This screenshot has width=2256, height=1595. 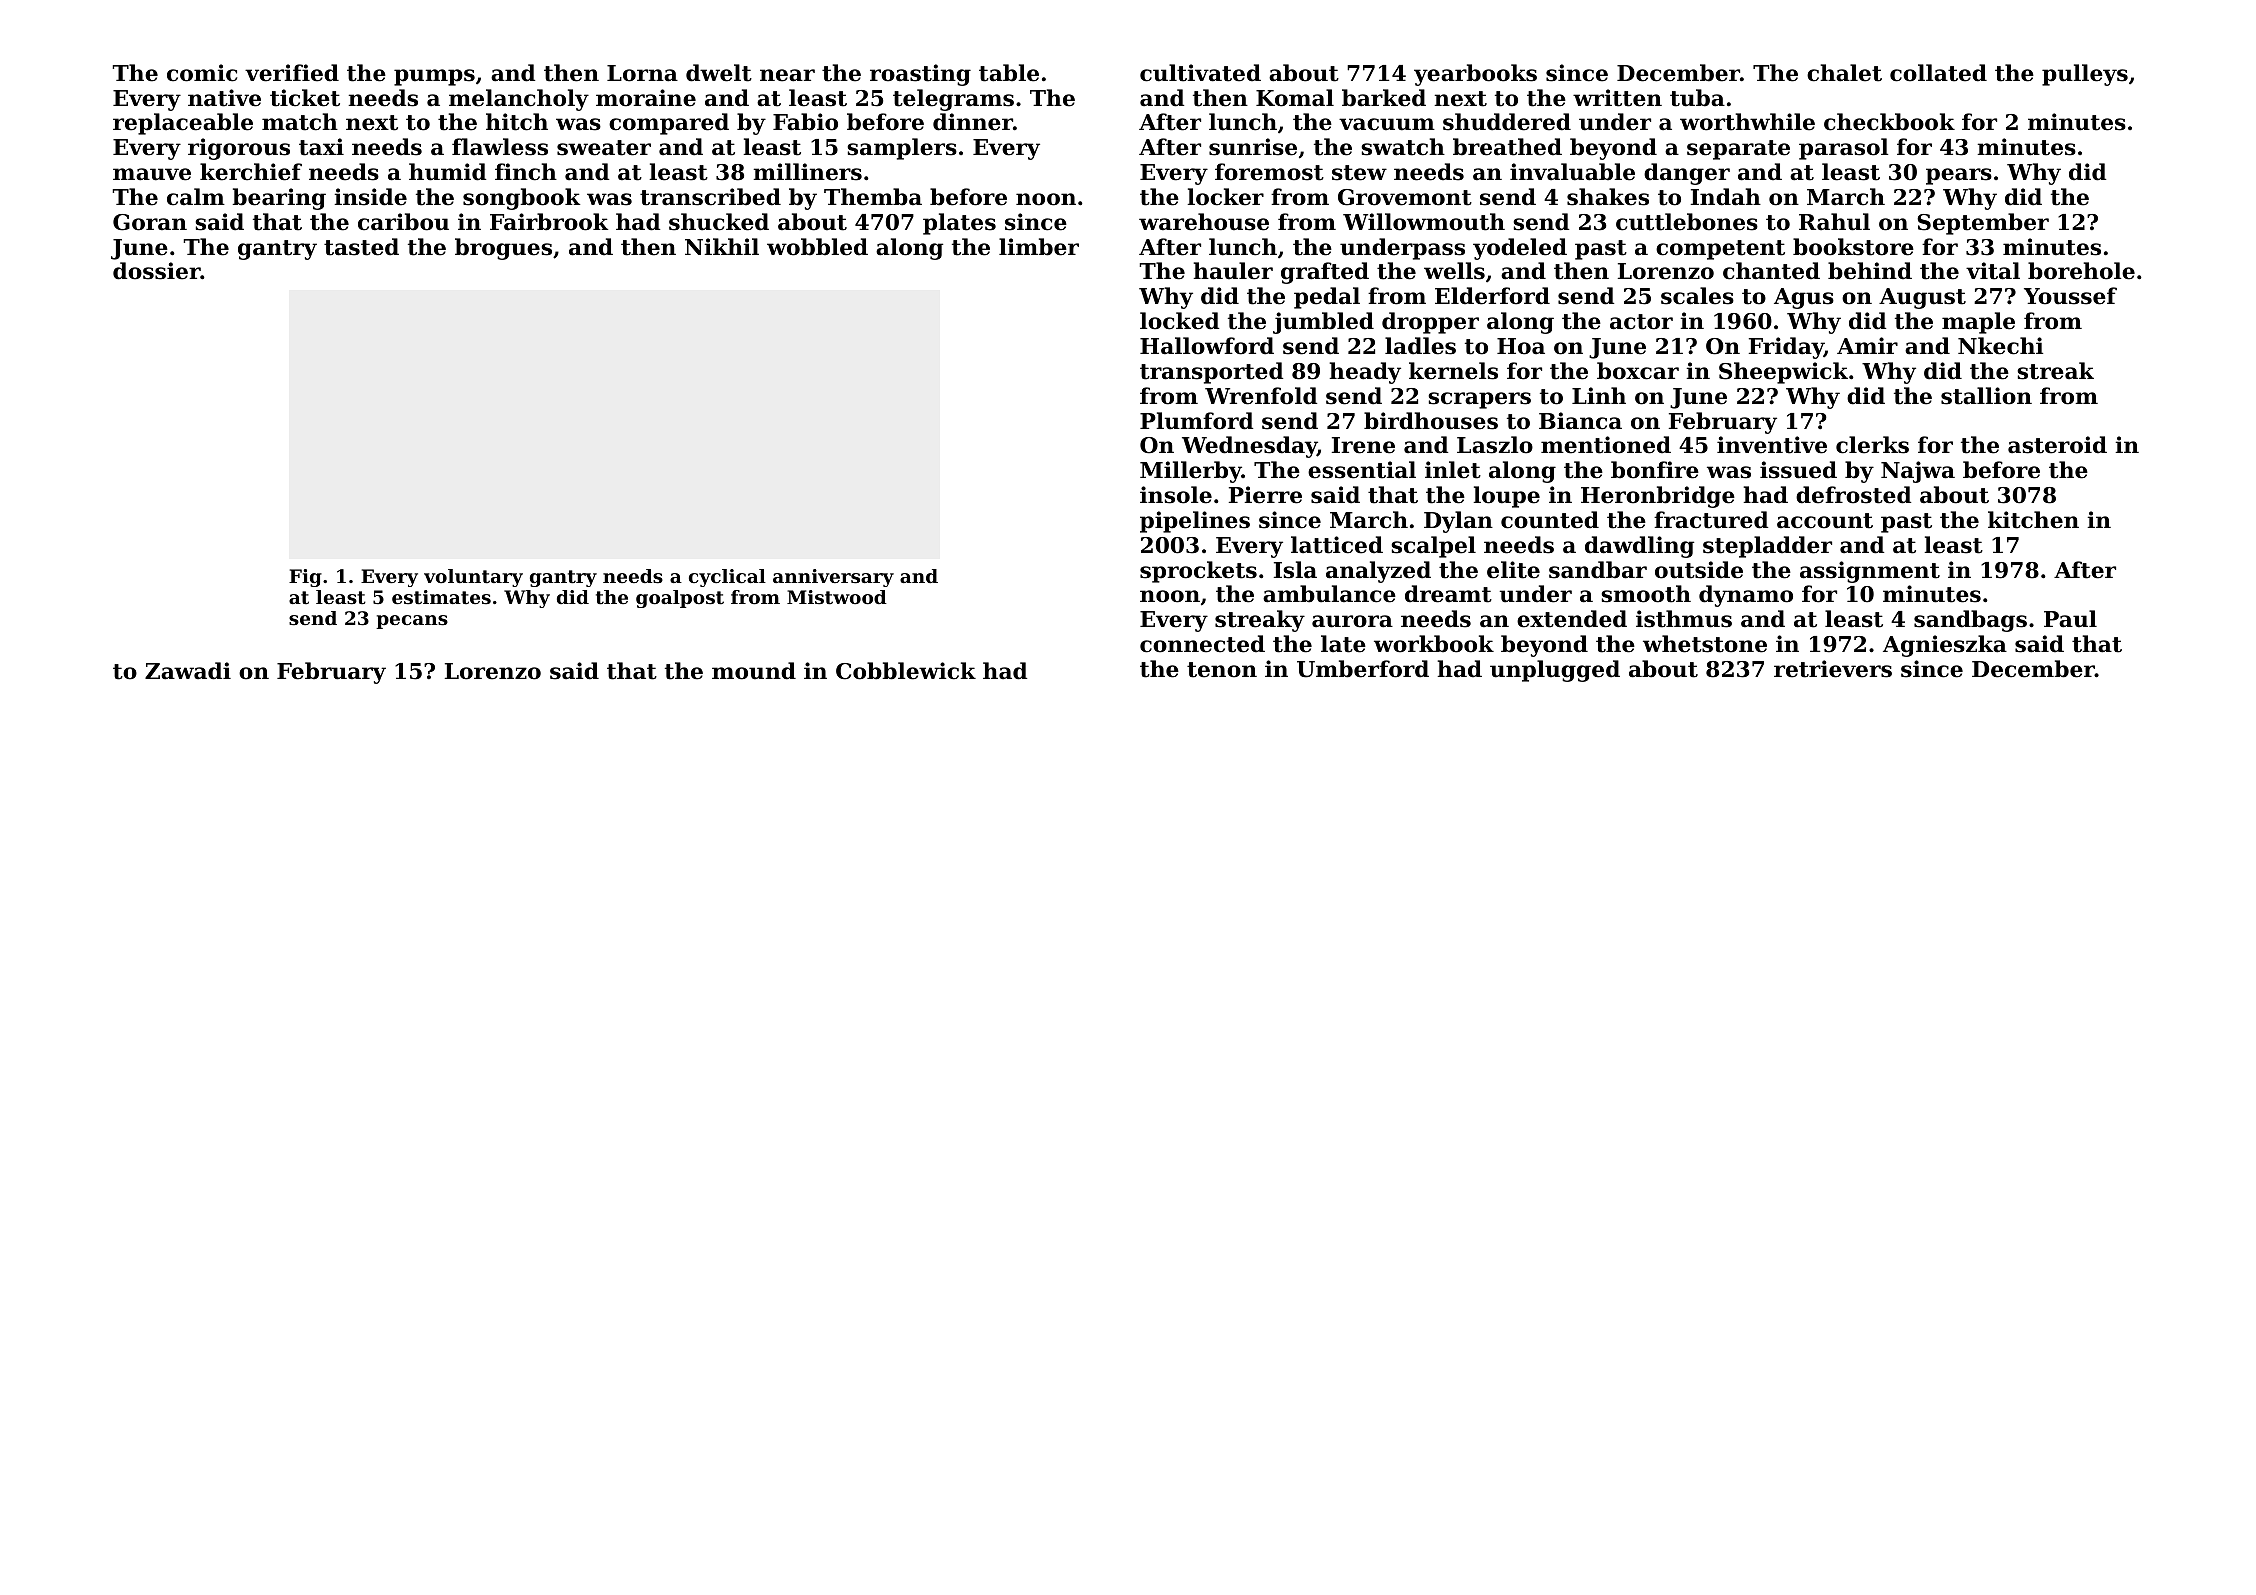 What do you see at coordinates (1697, 98) in the screenshot?
I see `tuba` at bounding box center [1697, 98].
